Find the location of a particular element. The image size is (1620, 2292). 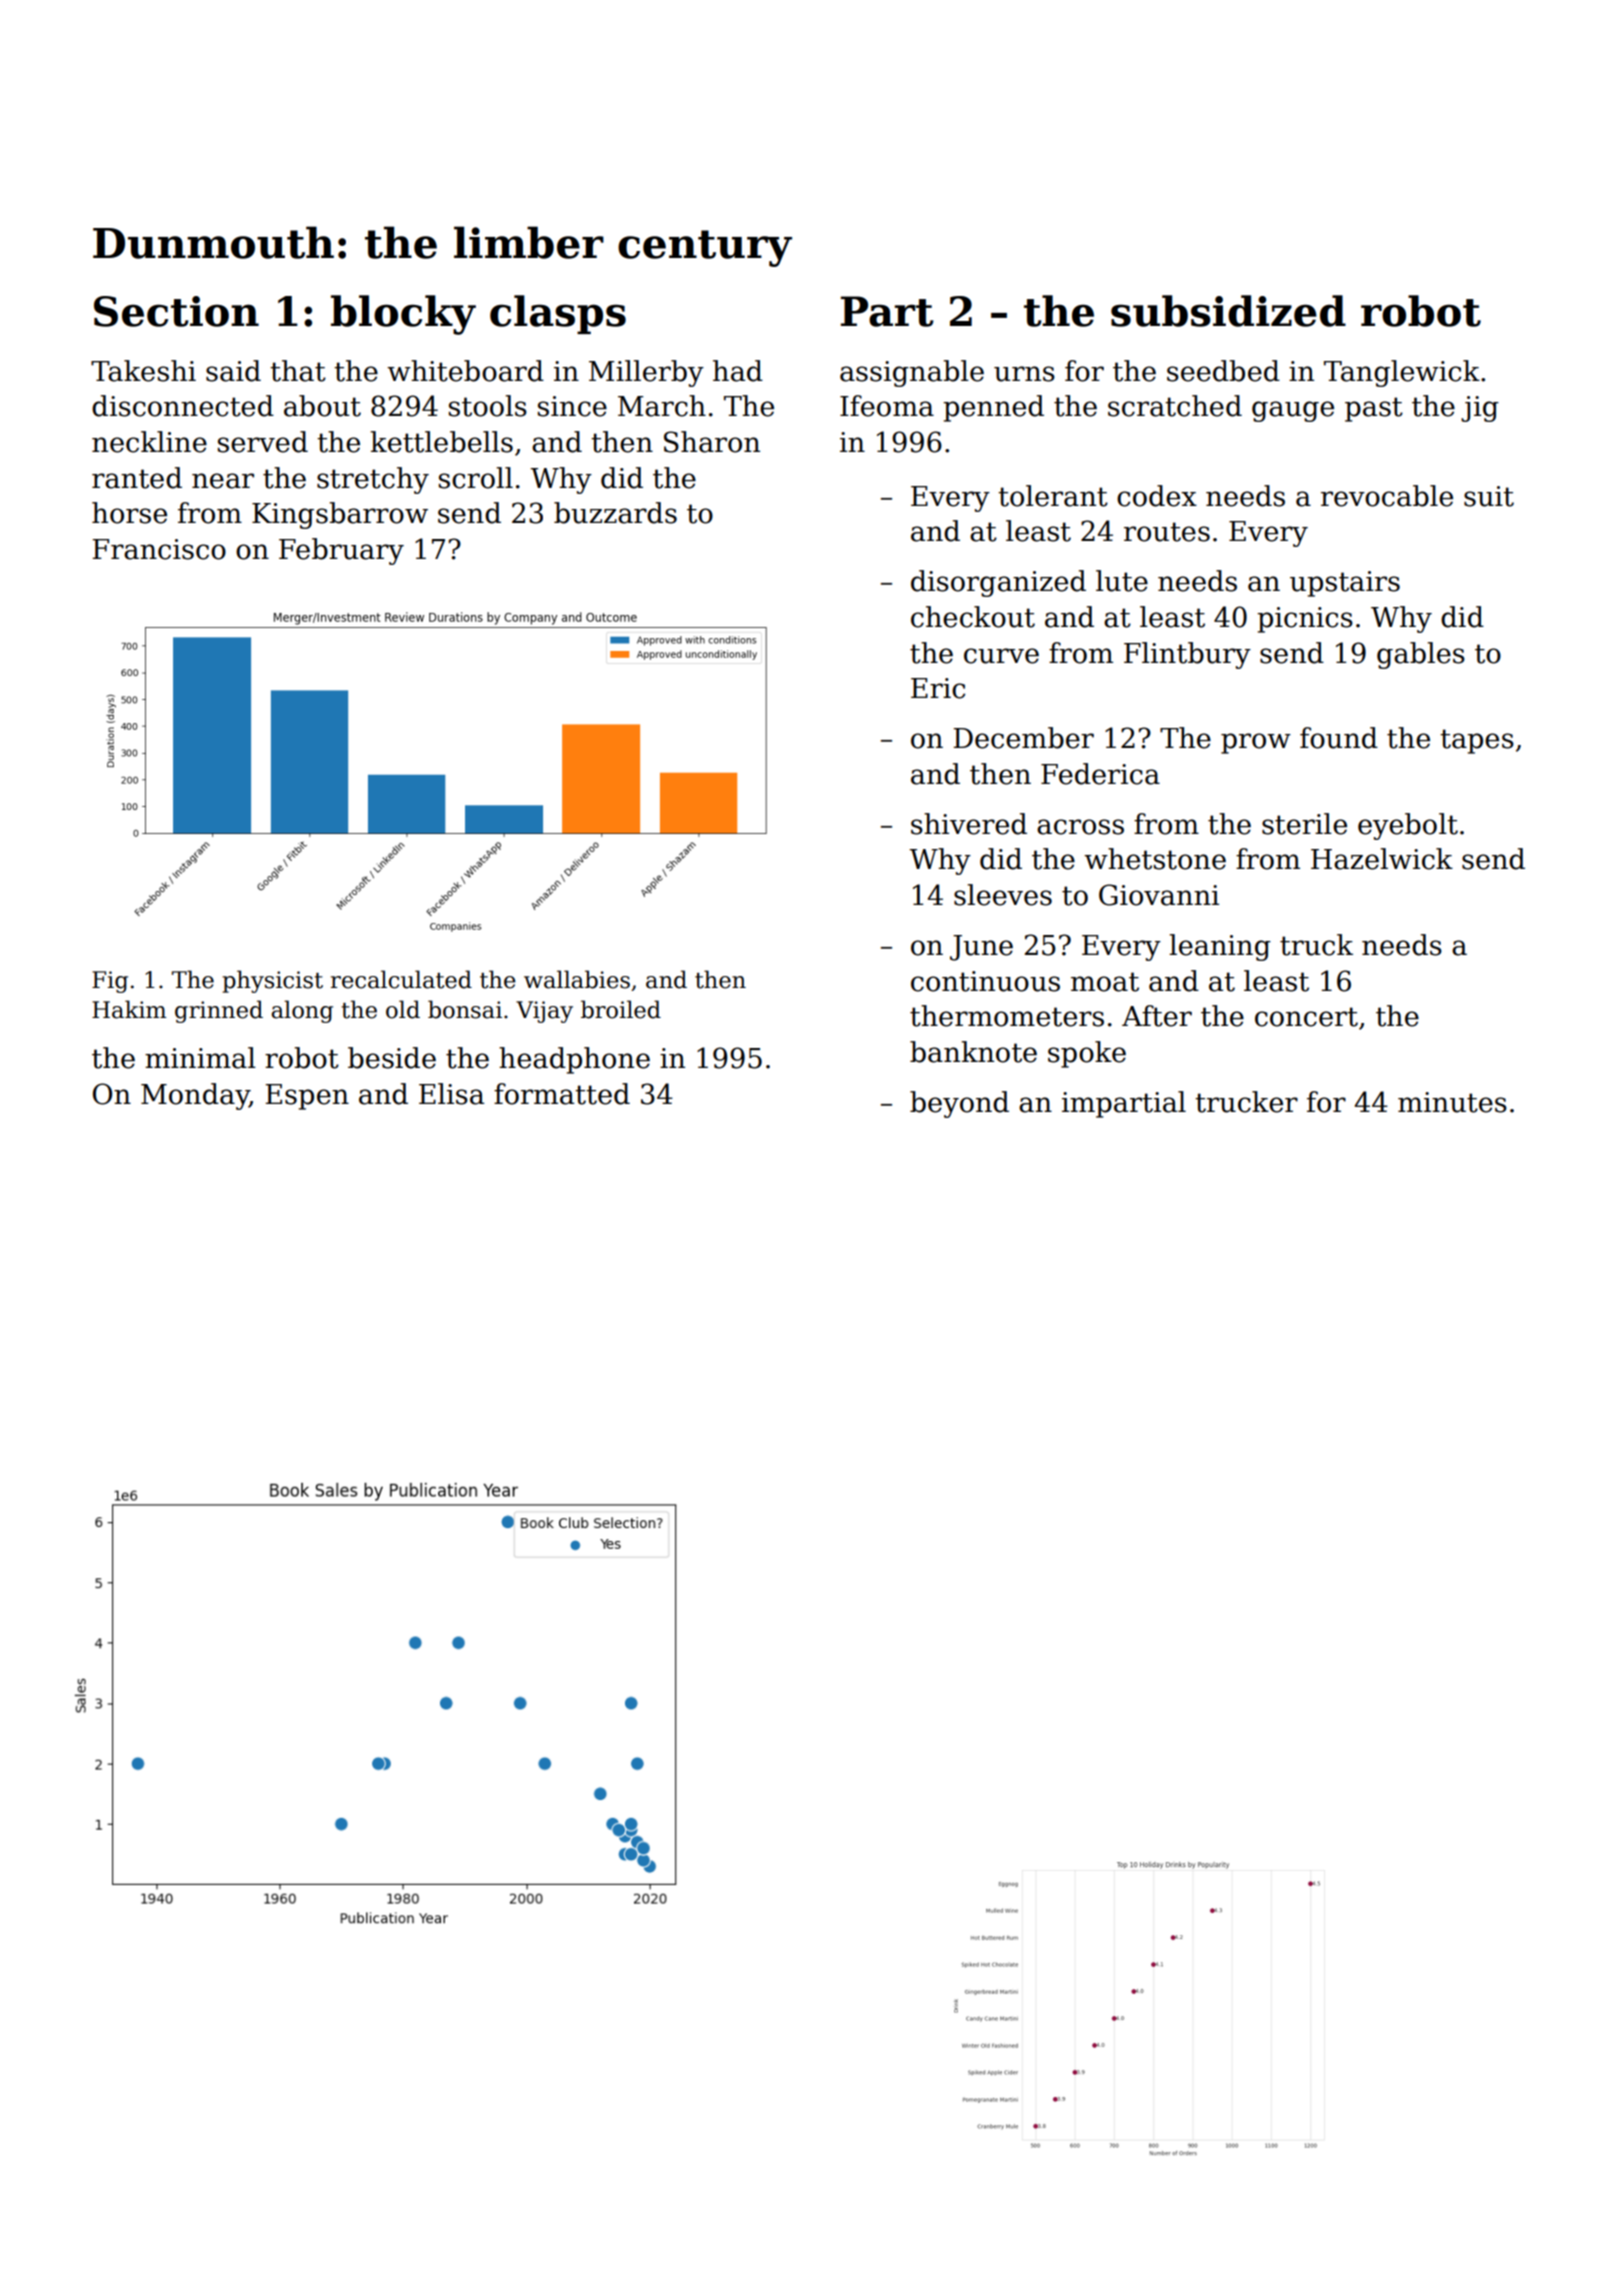

beside is located at coordinates (392, 1058).
